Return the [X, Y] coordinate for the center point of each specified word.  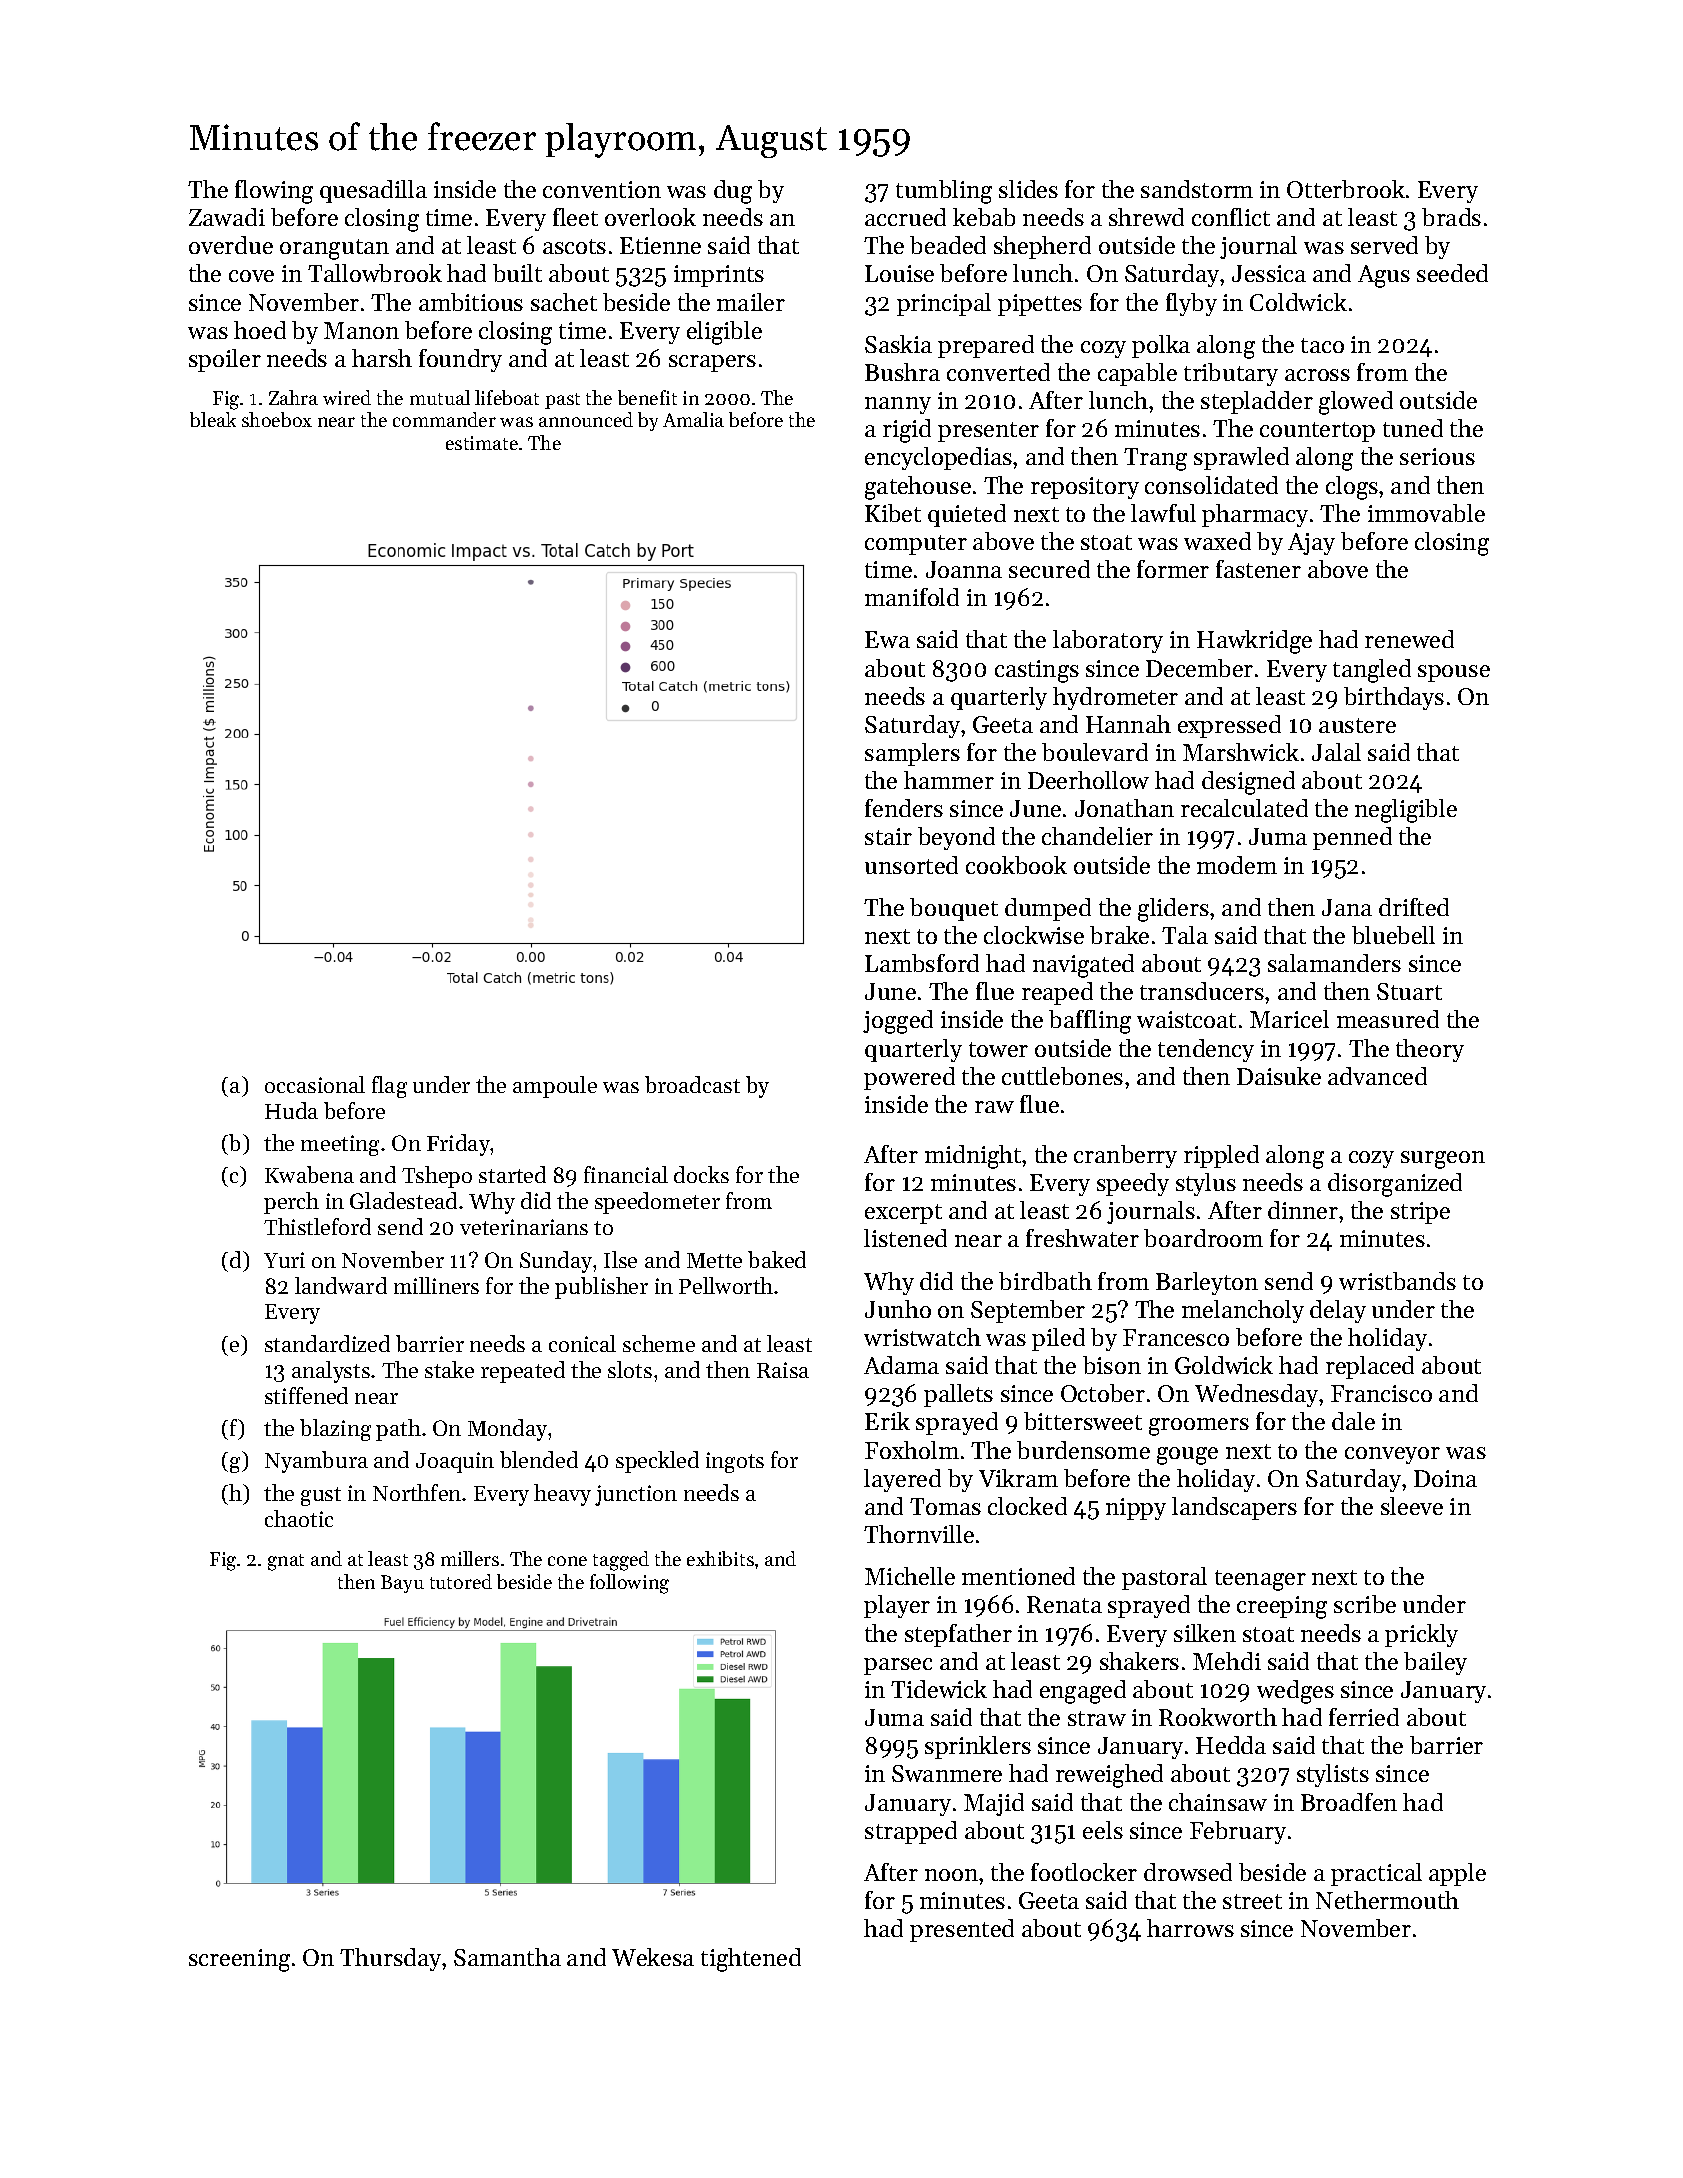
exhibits [720, 1558]
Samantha [507, 1957]
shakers [1139, 1661]
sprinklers [978, 1747]
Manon [361, 330]
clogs [1352, 488]
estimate [482, 443]
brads [1451, 217]
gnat [286, 1562]
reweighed [1109, 1776]
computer [916, 545]
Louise [899, 273]
